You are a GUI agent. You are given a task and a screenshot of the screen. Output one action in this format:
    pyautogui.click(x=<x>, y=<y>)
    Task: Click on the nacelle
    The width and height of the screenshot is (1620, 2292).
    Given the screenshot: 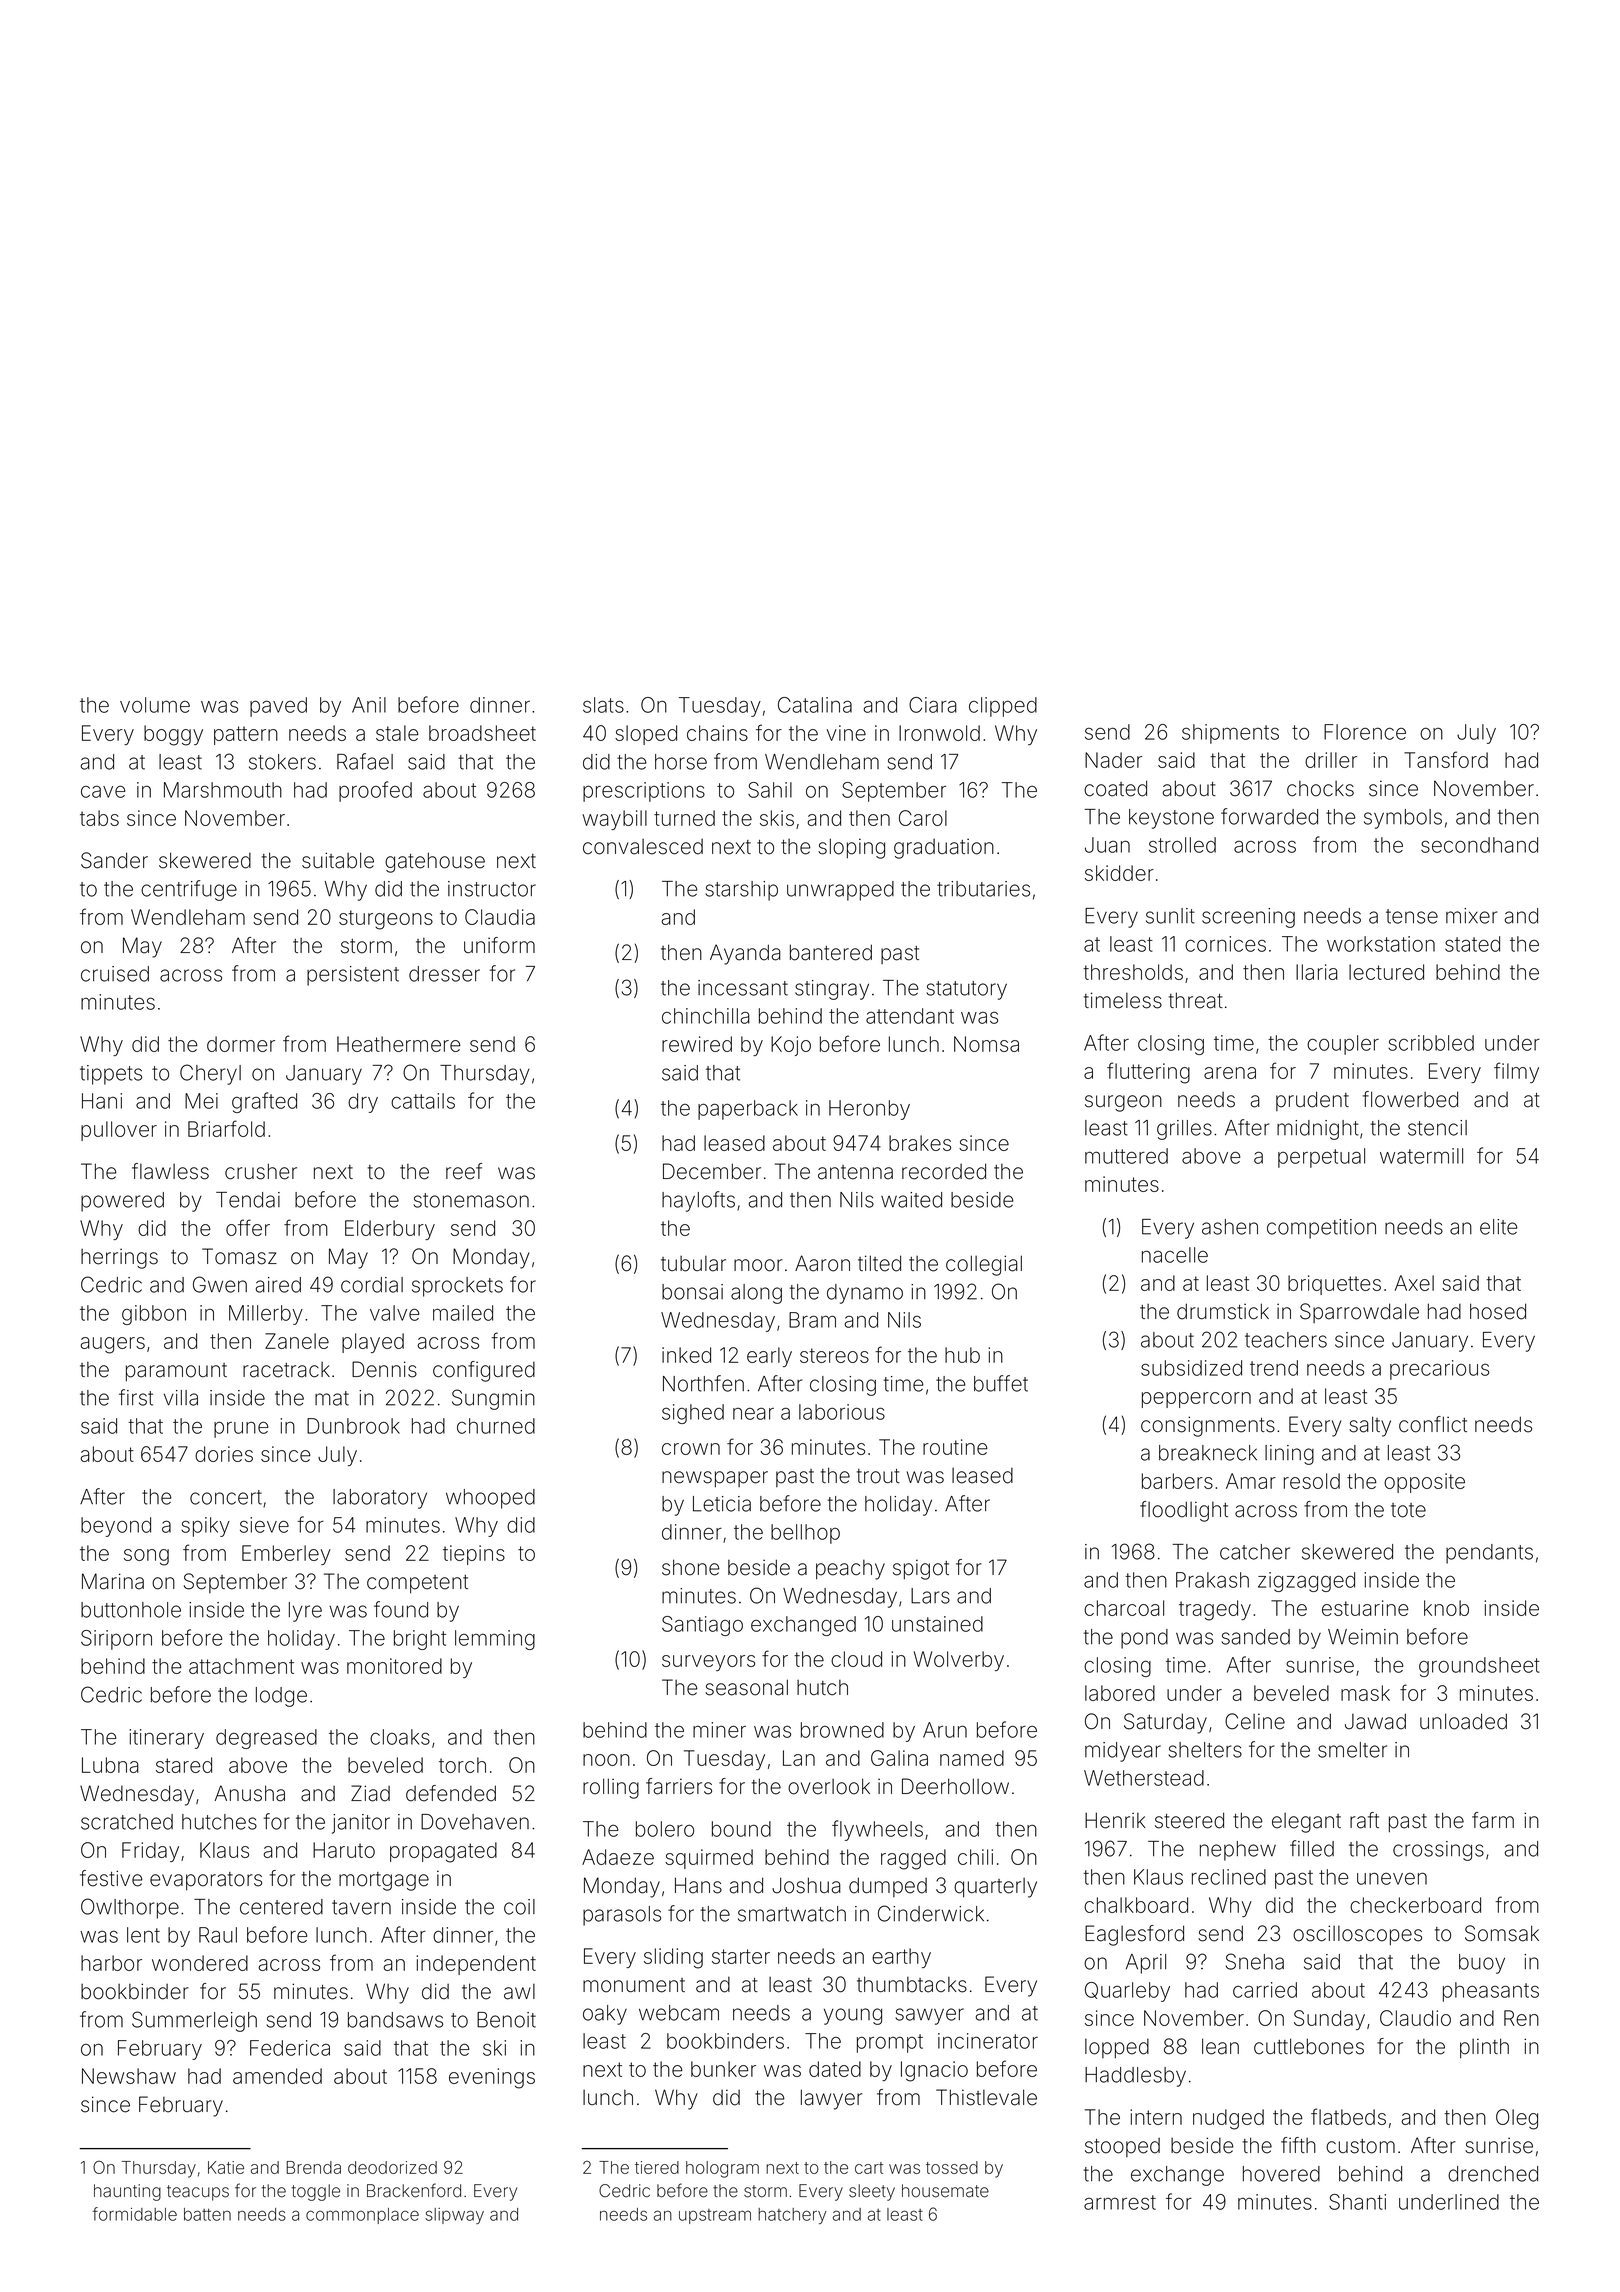 What is the action you would take?
    pyautogui.click(x=1175, y=1255)
